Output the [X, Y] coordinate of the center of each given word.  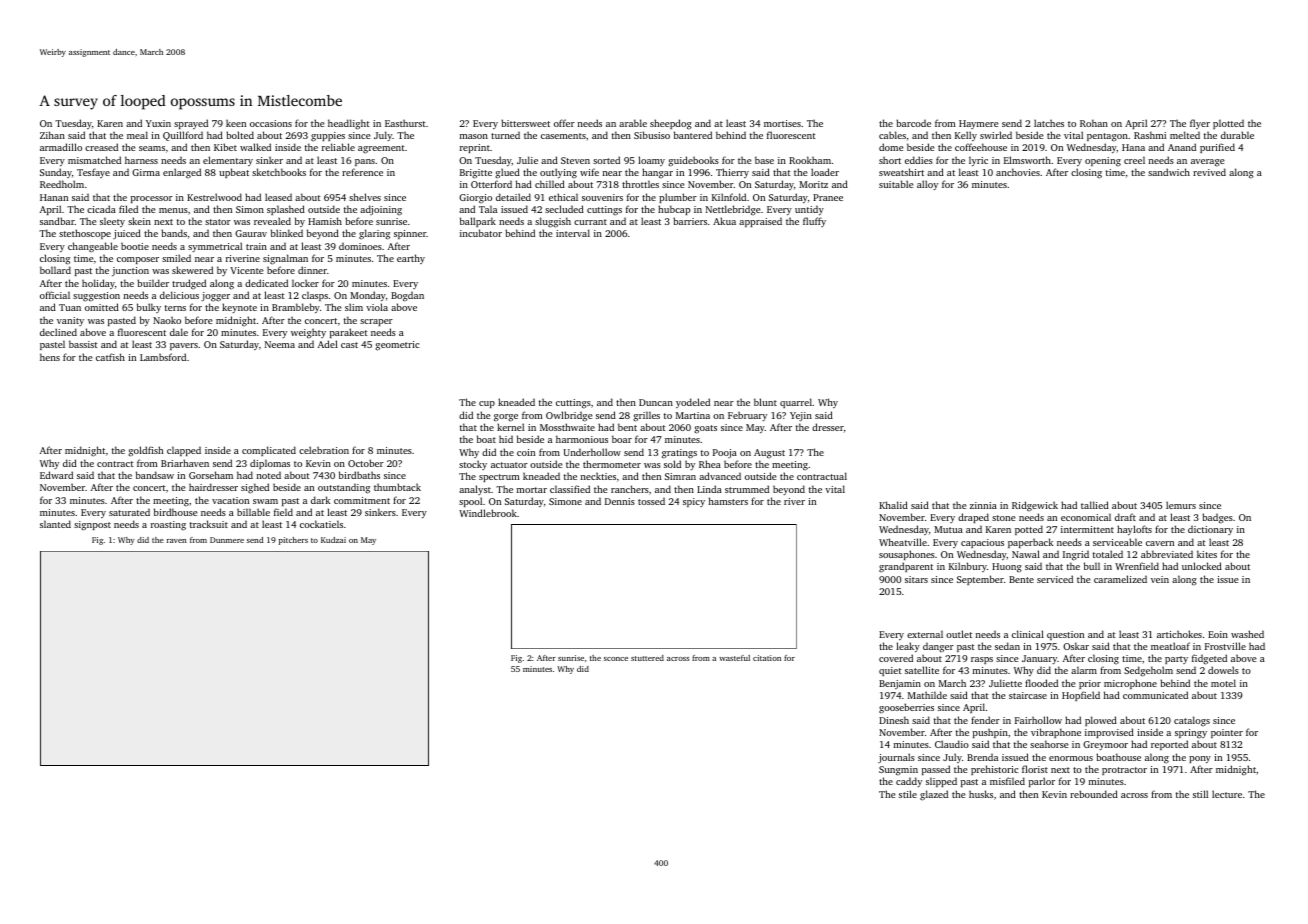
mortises [782, 123]
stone [1004, 518]
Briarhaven [185, 463]
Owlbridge [569, 416]
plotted [1228, 124]
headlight [349, 124]
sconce [616, 659]
